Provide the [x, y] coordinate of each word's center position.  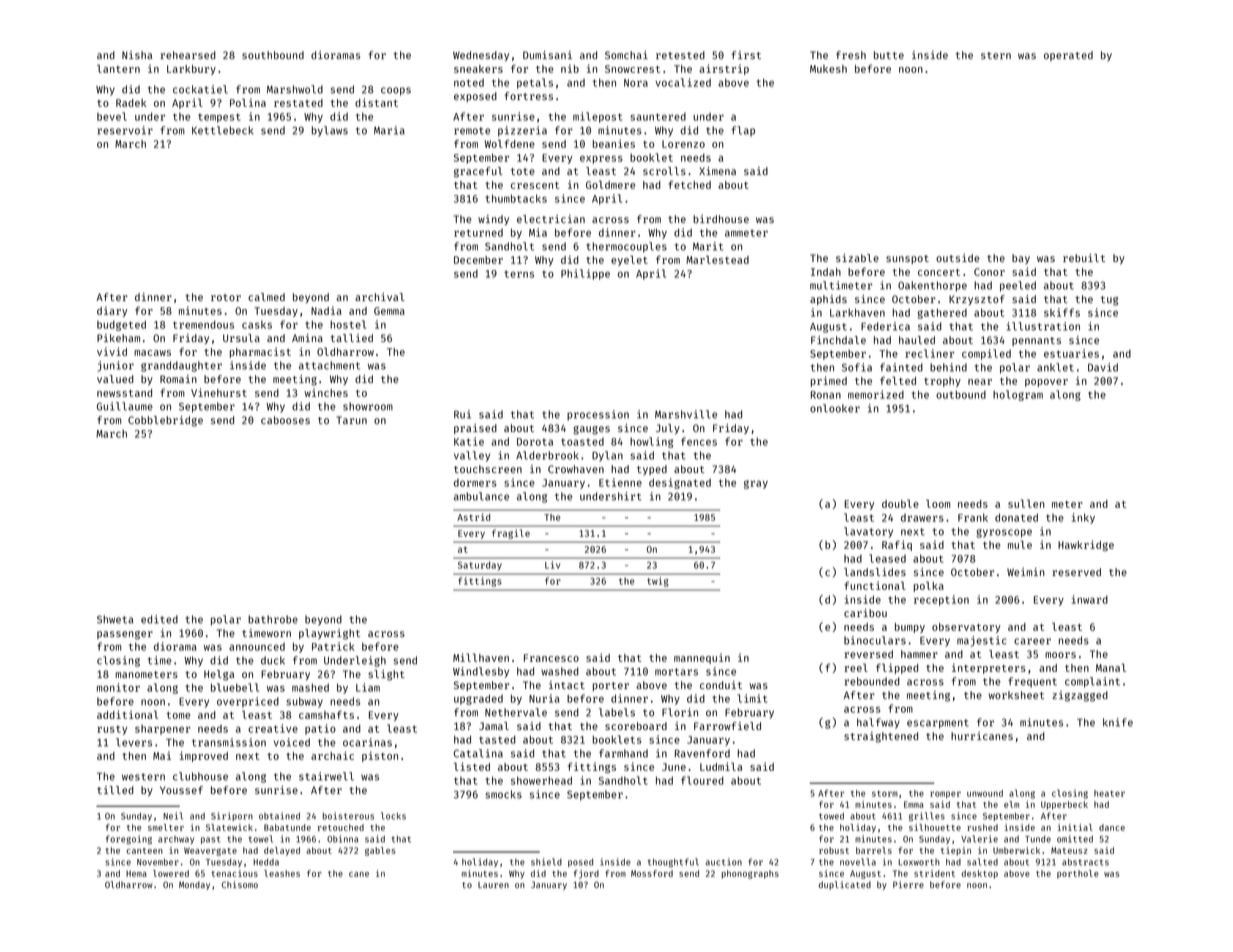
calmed [266, 297]
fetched [690, 184]
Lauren [493, 885]
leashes [282, 873]
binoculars [875, 640]
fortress [529, 96]
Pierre [908, 884]
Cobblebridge [165, 421]
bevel [112, 116]
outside [958, 258]
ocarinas [367, 742]
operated [1068, 56]
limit [752, 698]
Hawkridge [1086, 545]
